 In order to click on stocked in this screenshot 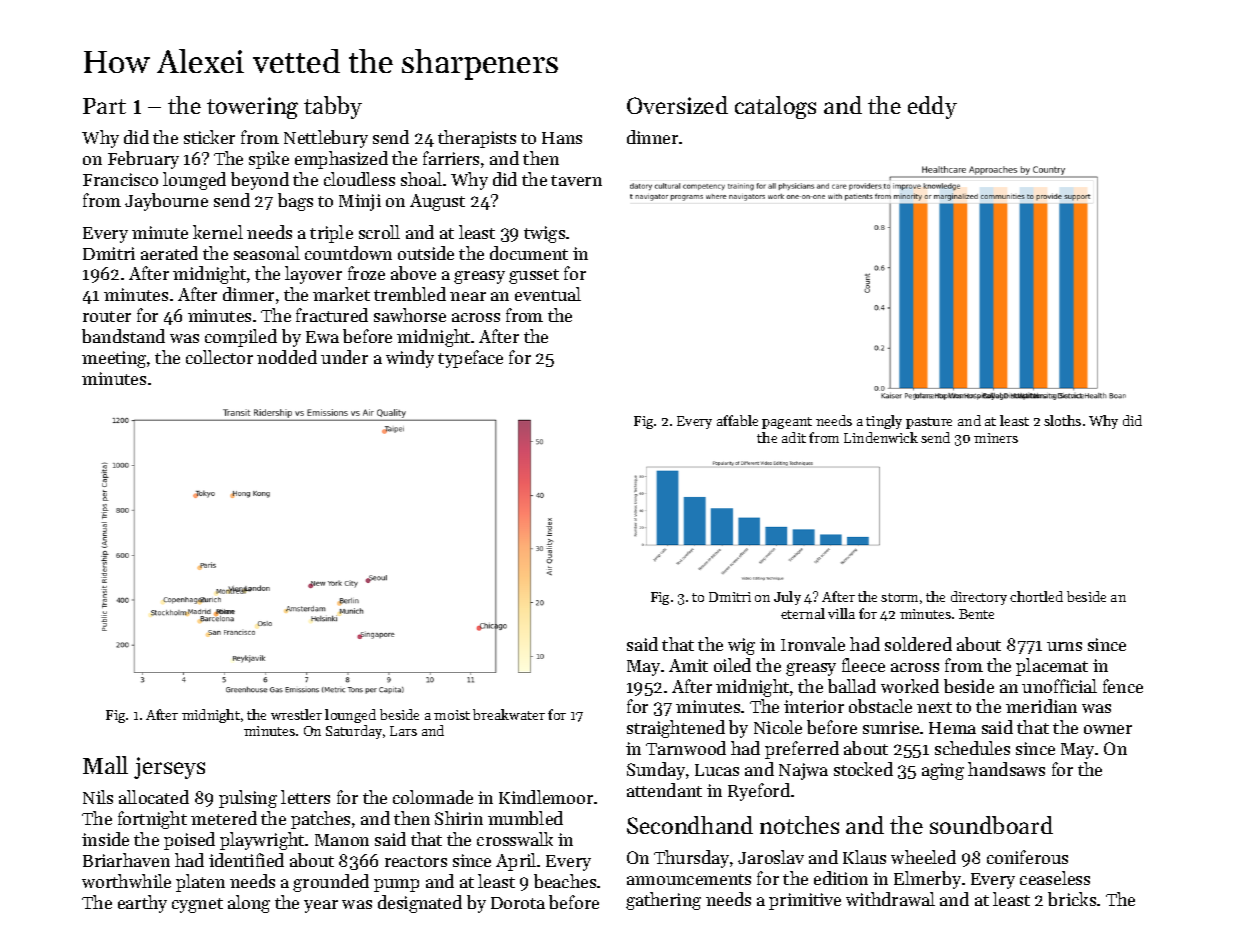, I will do `click(863, 769)`.
